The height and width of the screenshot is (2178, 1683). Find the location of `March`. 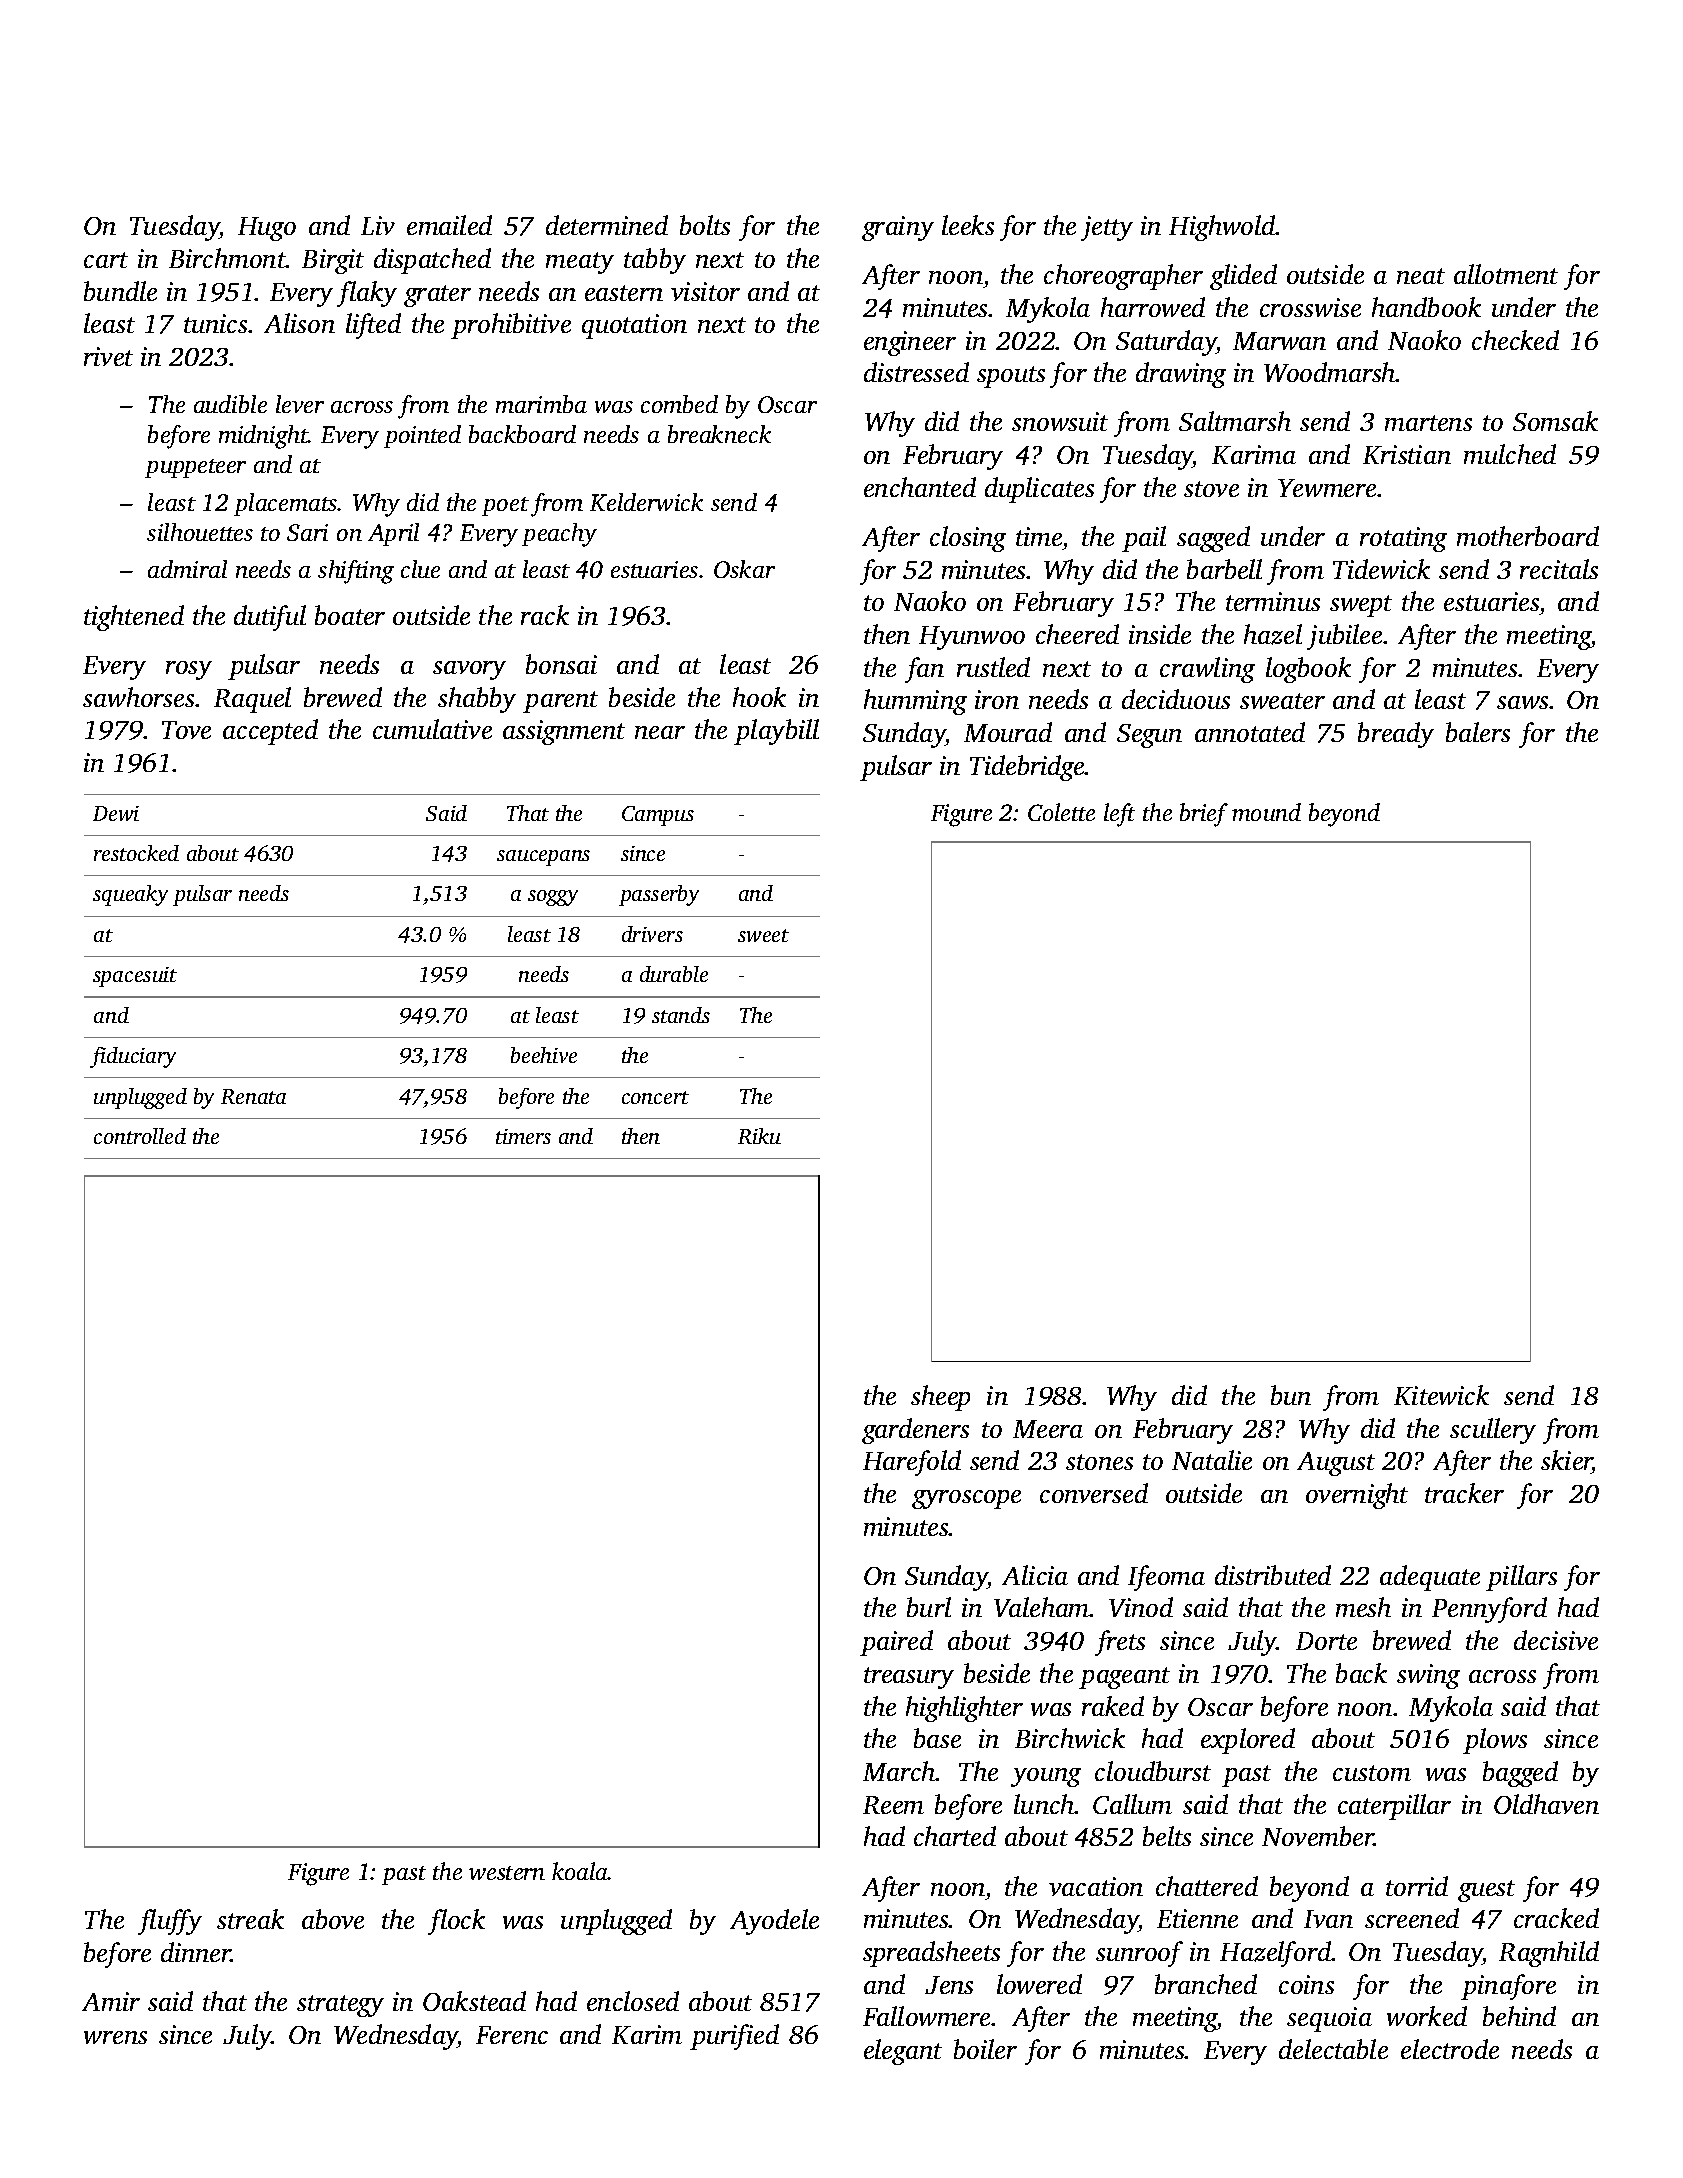

March is located at coordinates (899, 1771).
